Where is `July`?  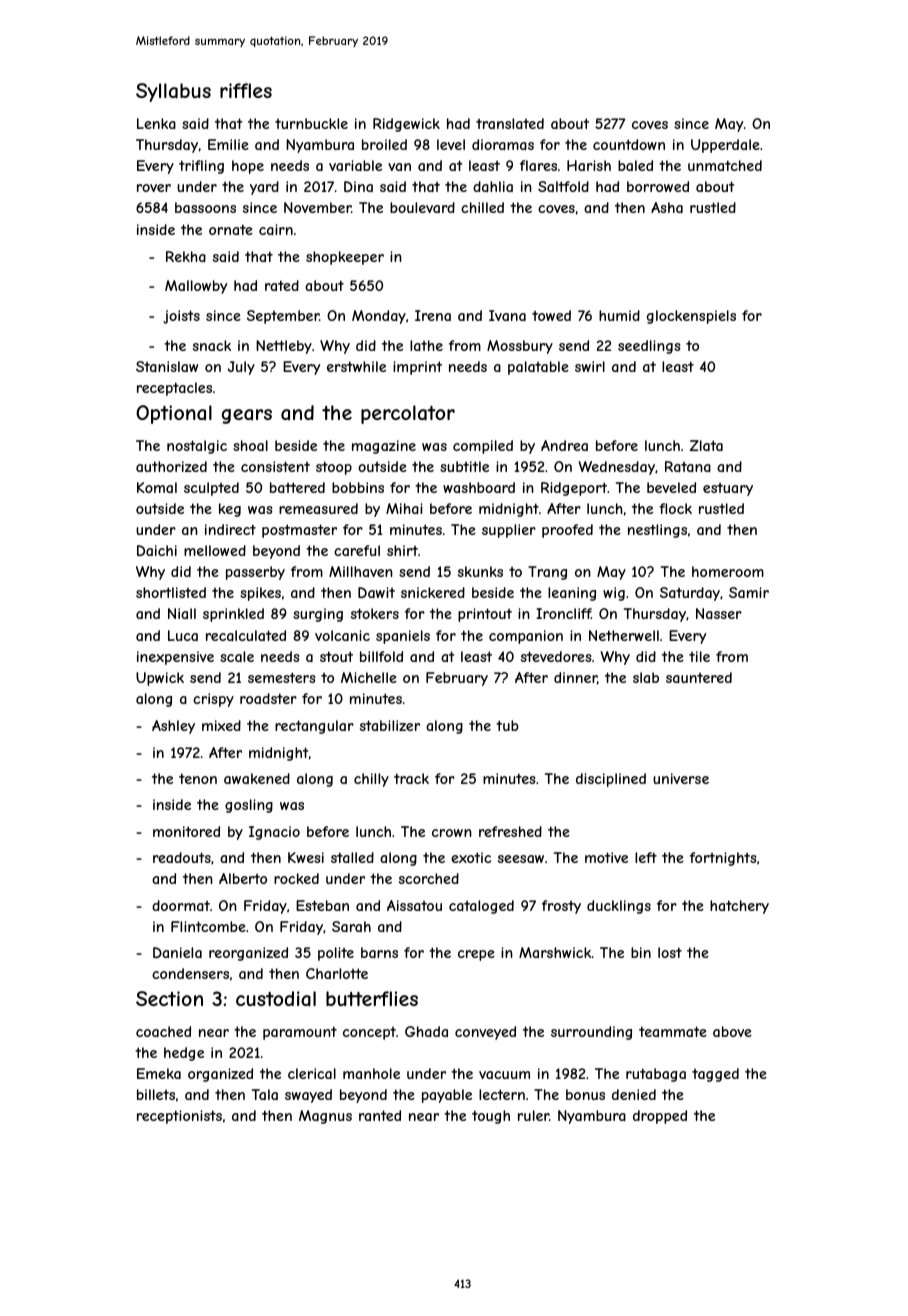 July is located at coordinates (241, 368).
